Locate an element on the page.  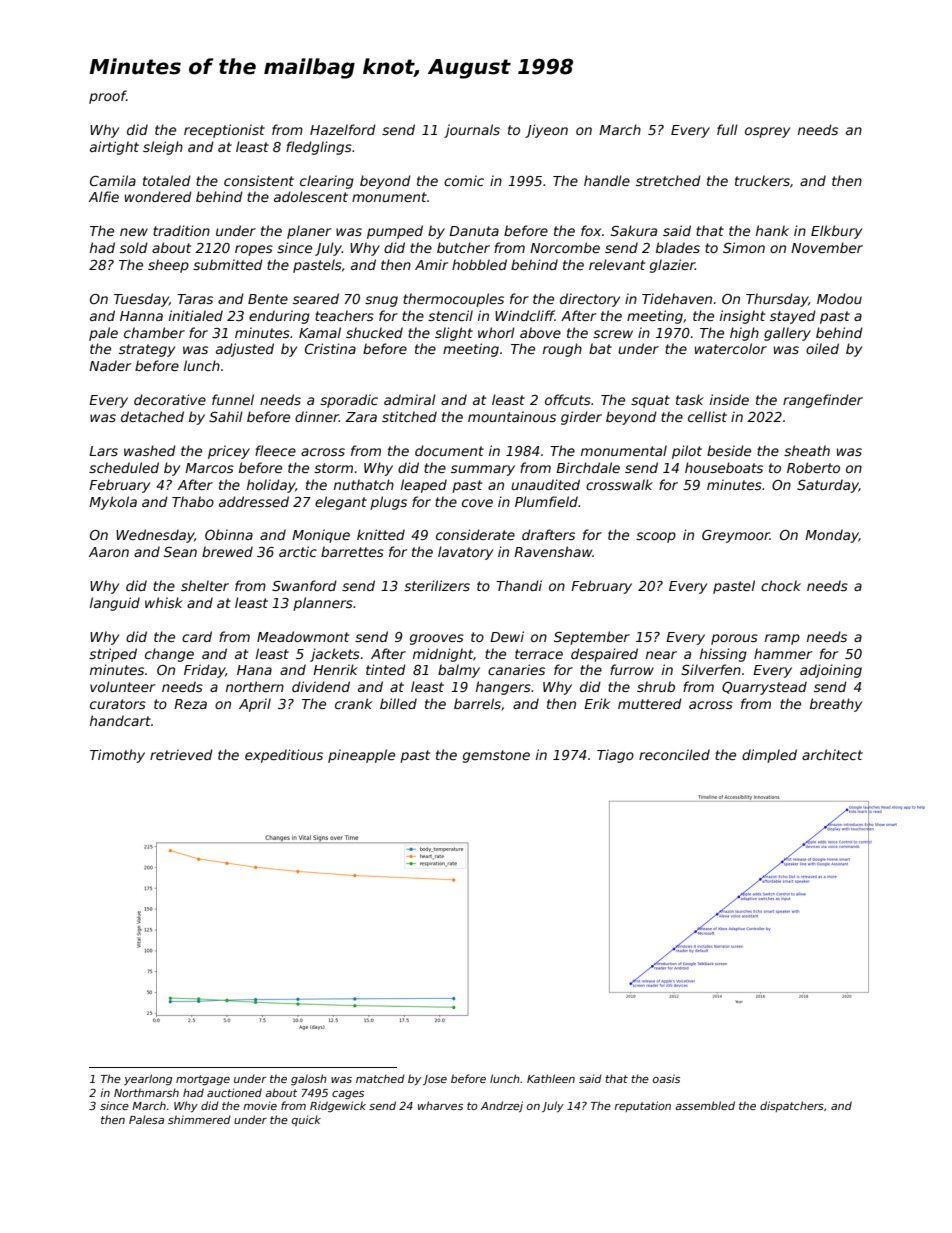
Hana is located at coordinates (254, 670).
